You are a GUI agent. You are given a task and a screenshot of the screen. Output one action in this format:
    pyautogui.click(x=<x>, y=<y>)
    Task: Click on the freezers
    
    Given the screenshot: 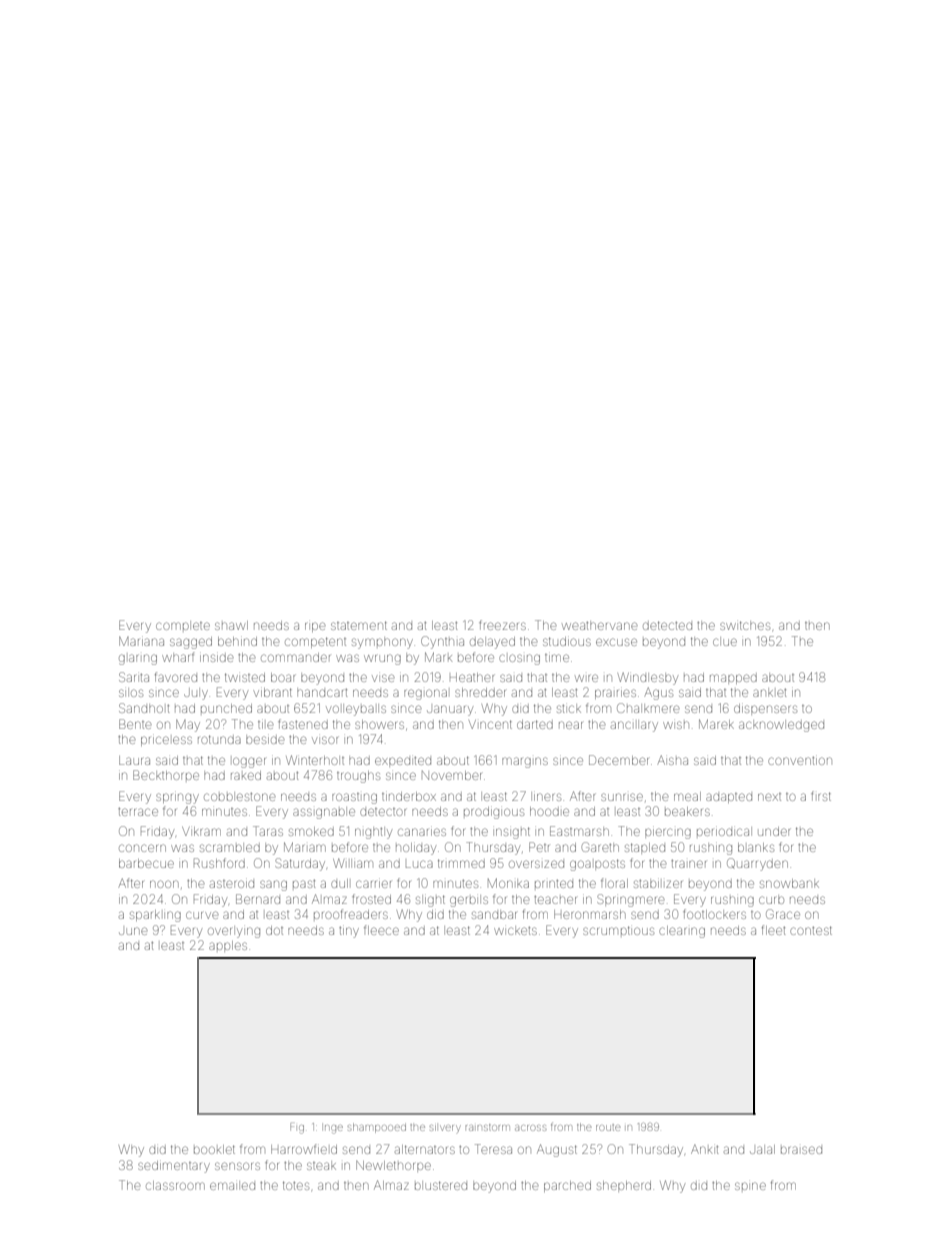 What is the action you would take?
    pyautogui.click(x=502, y=625)
